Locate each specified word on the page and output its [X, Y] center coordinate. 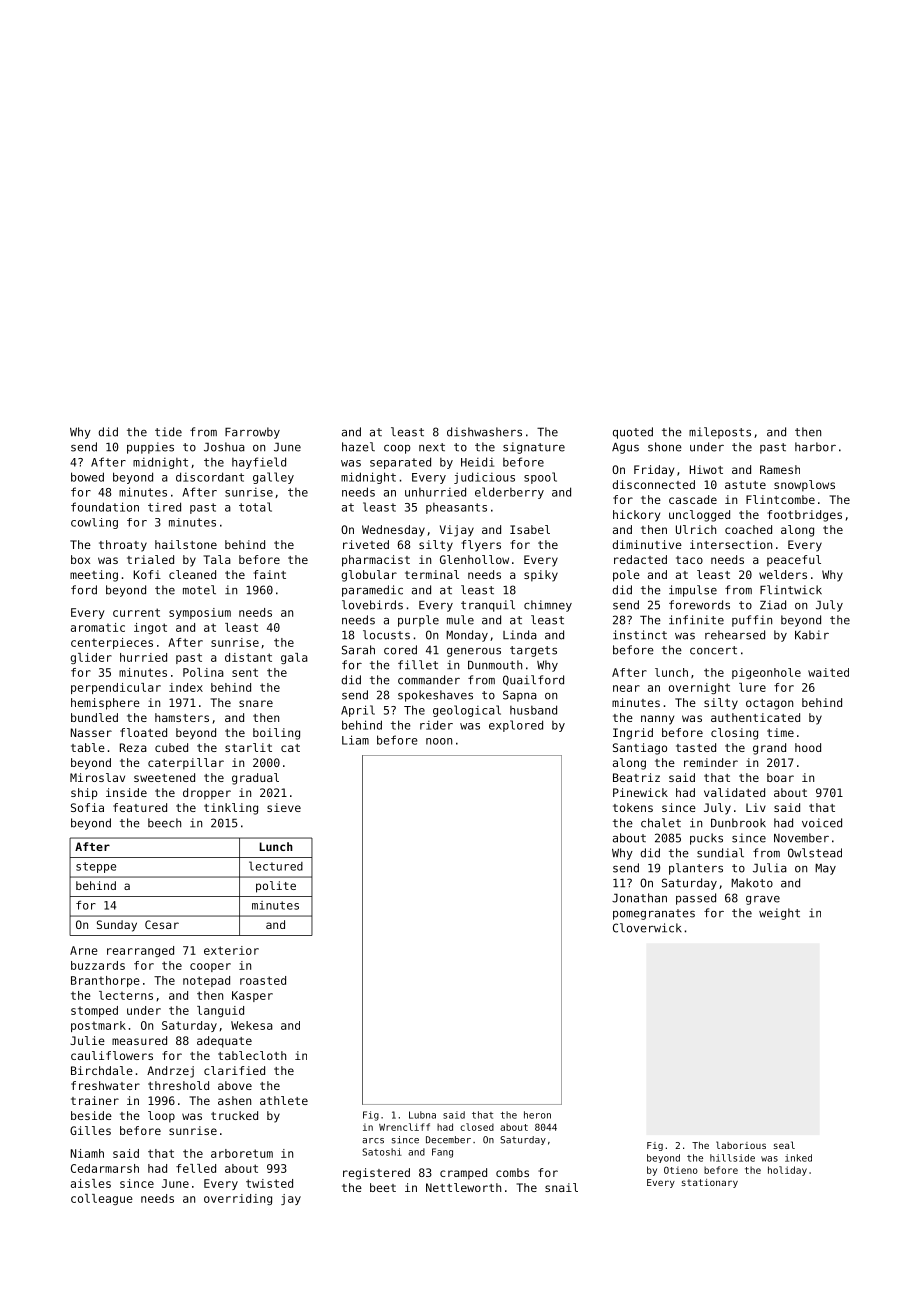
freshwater [105, 1085]
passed [696, 899]
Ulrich [696, 529]
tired [164, 507]
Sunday [117, 926]
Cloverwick [647, 928]
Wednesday [393, 531]
